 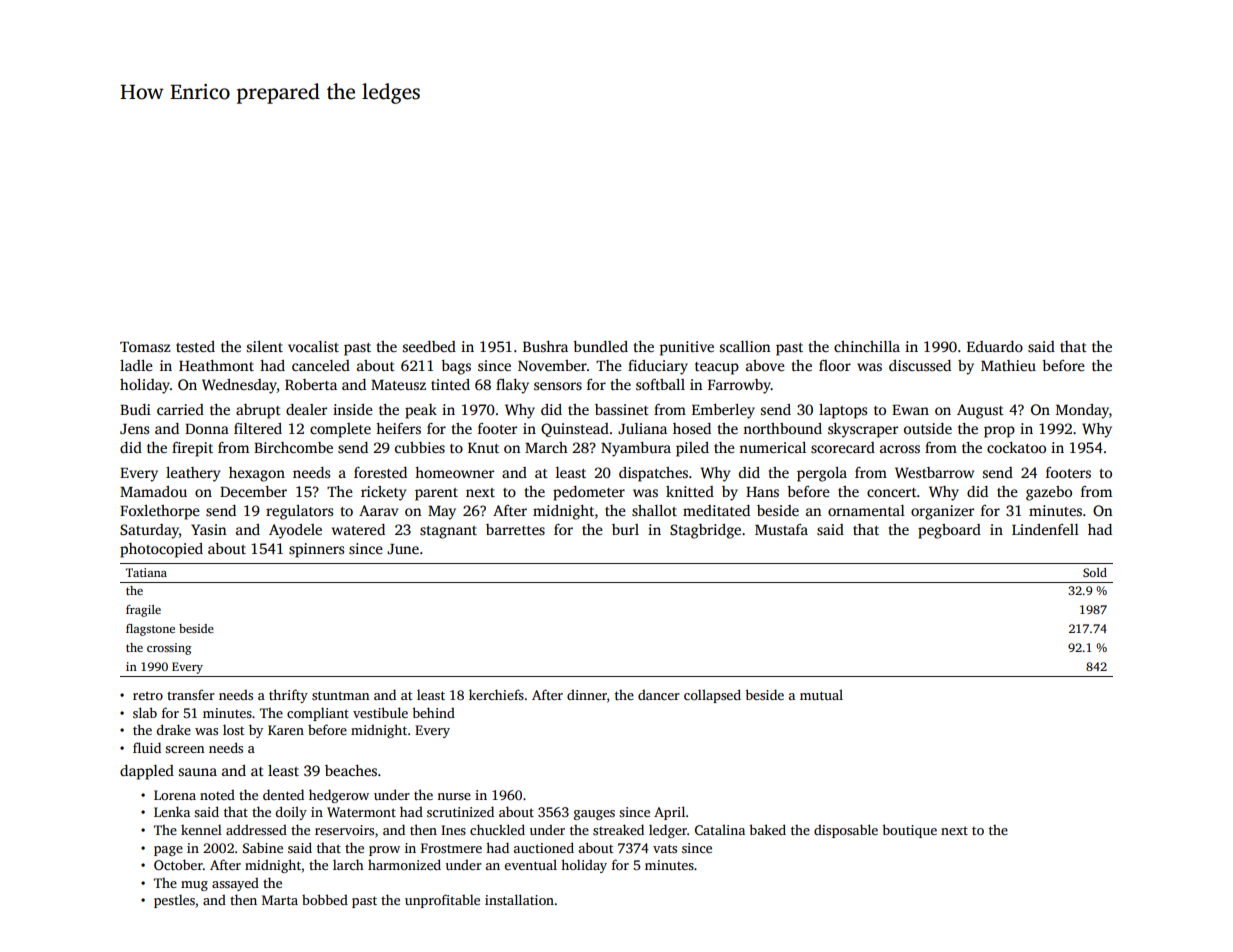 What do you see at coordinates (949, 531) in the screenshot?
I see `pegboard` at bounding box center [949, 531].
